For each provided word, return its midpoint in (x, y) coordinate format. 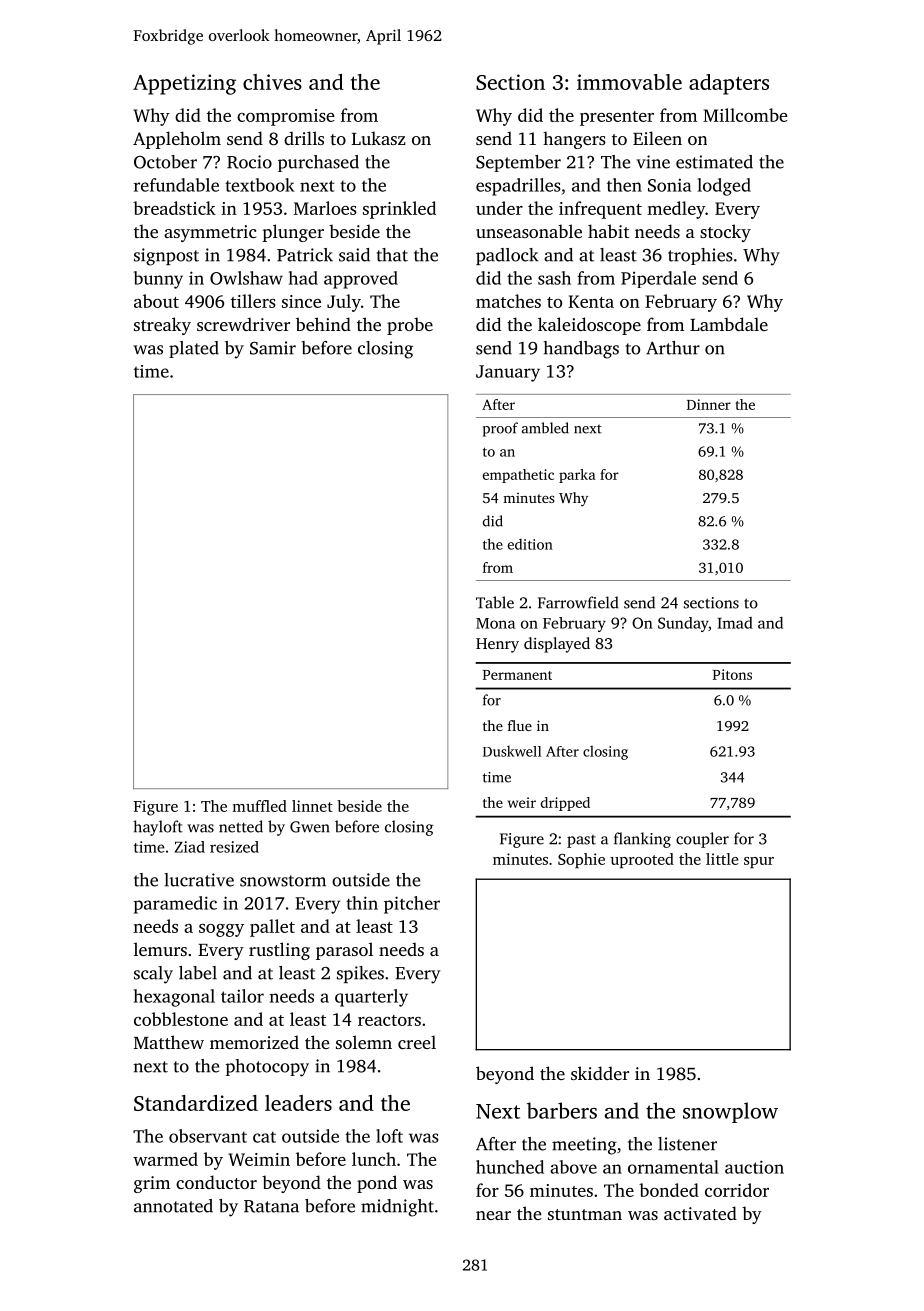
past (581, 841)
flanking (642, 840)
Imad (735, 623)
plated (194, 349)
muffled (259, 806)
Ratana (271, 1206)
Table (495, 602)
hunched (510, 1167)
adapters (729, 84)
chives (272, 82)
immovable (629, 82)
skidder (600, 1073)
